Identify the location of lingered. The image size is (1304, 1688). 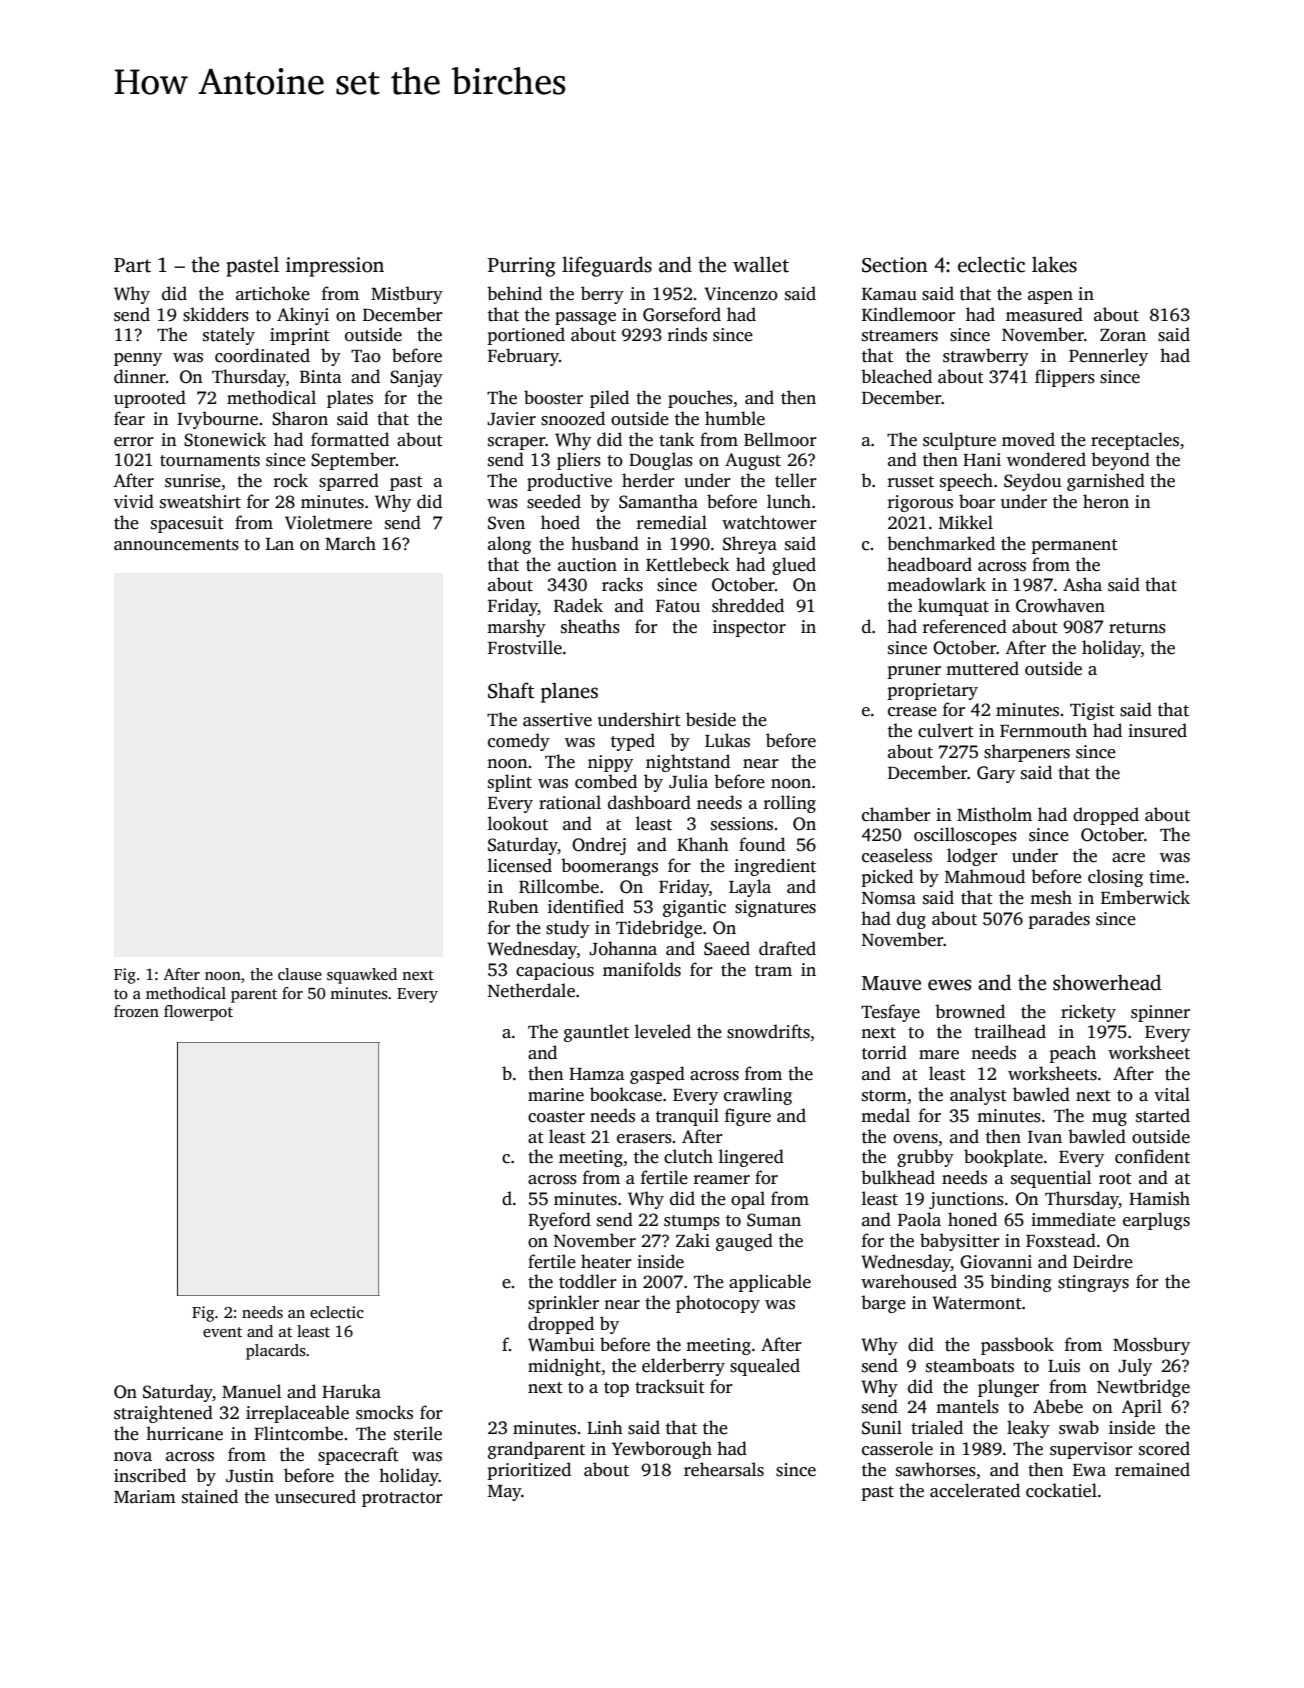
(751, 1158).
